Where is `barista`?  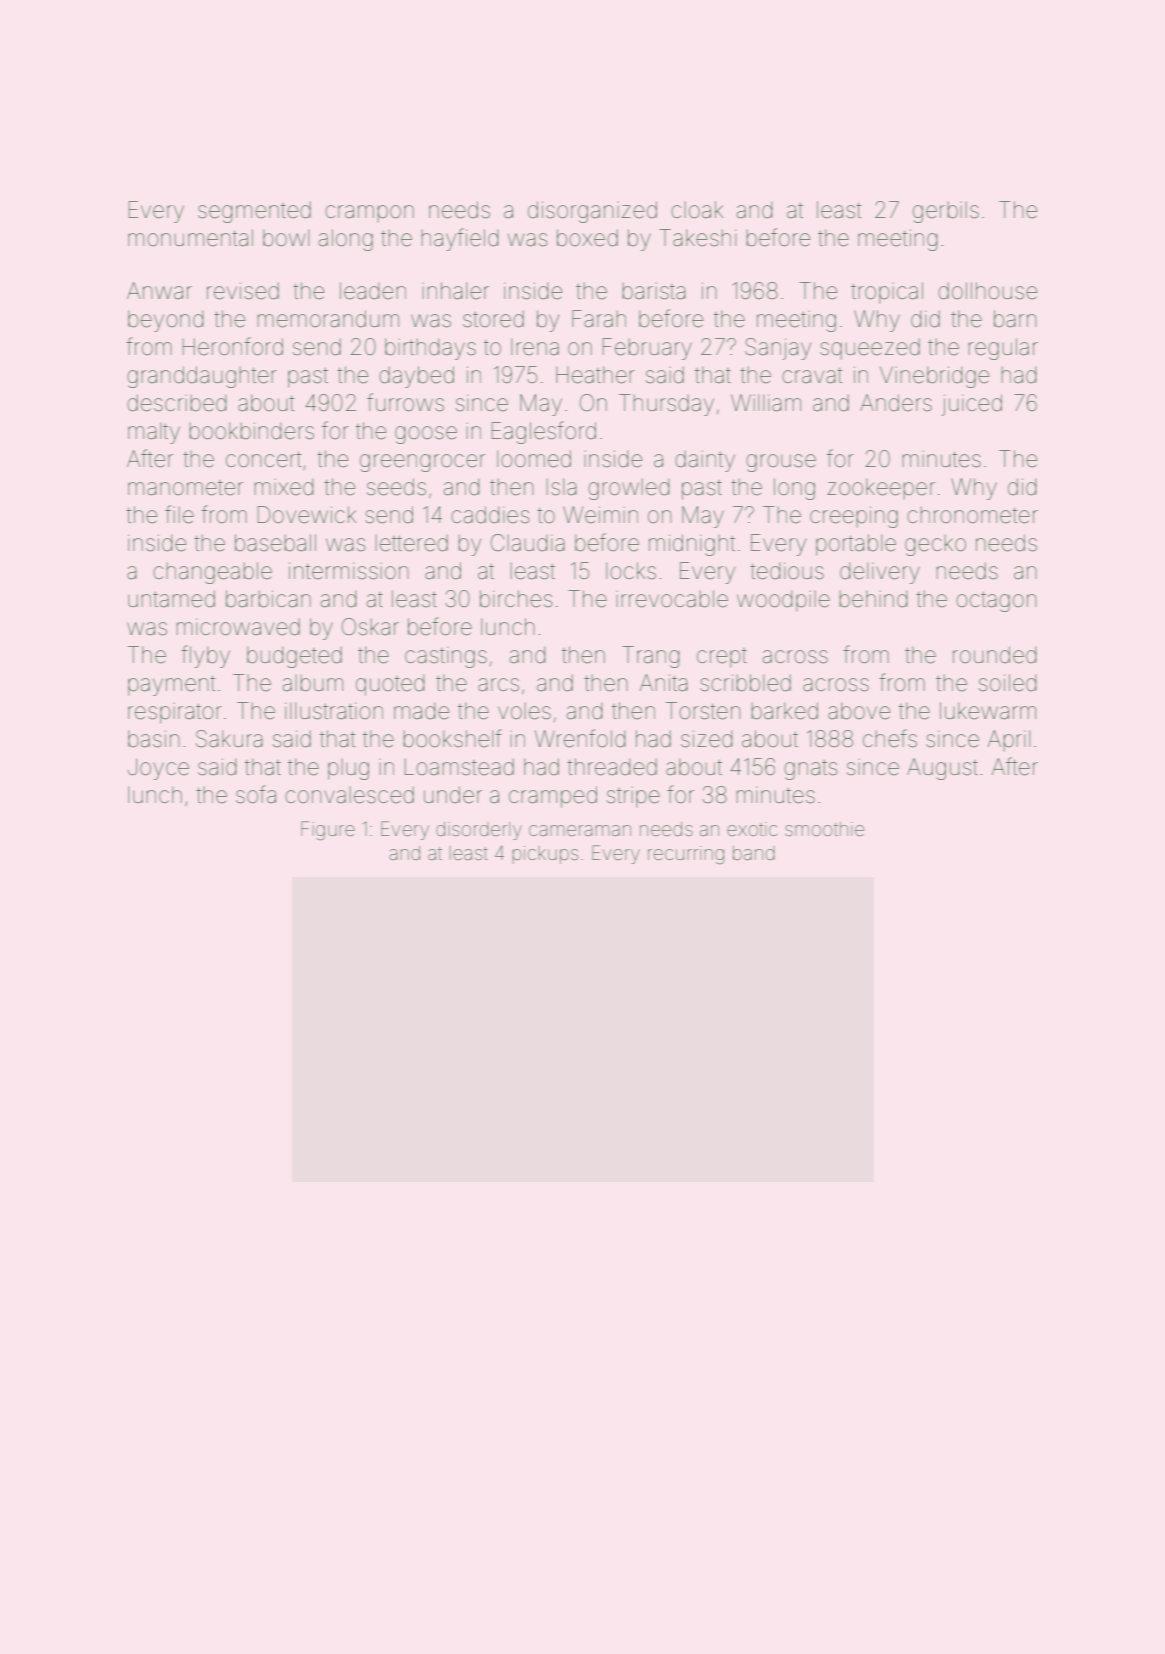
barista is located at coordinates (654, 291).
